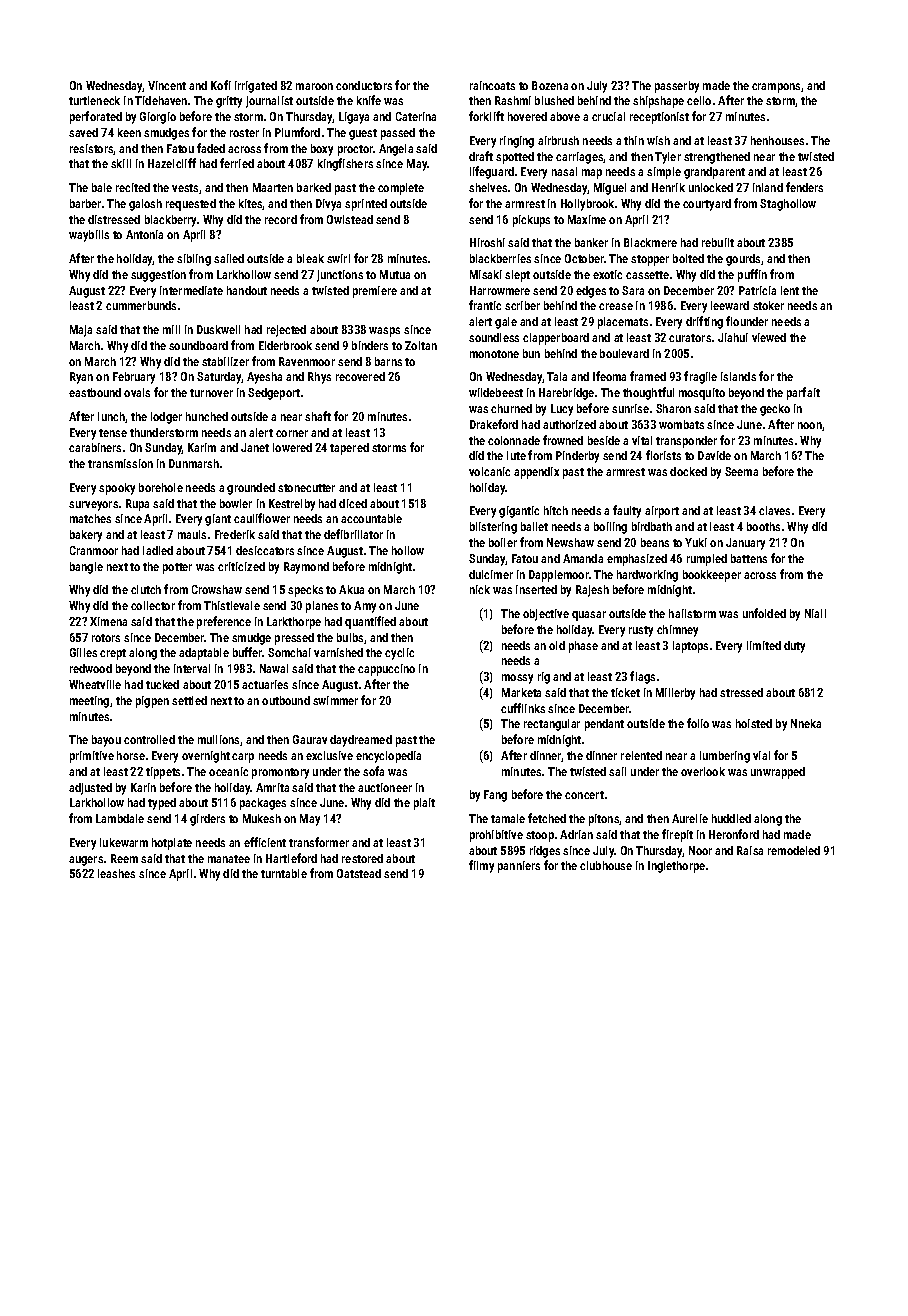 The image size is (908, 1316). Describe the element at coordinates (192, 534) in the screenshot. I see `mauls` at that location.
